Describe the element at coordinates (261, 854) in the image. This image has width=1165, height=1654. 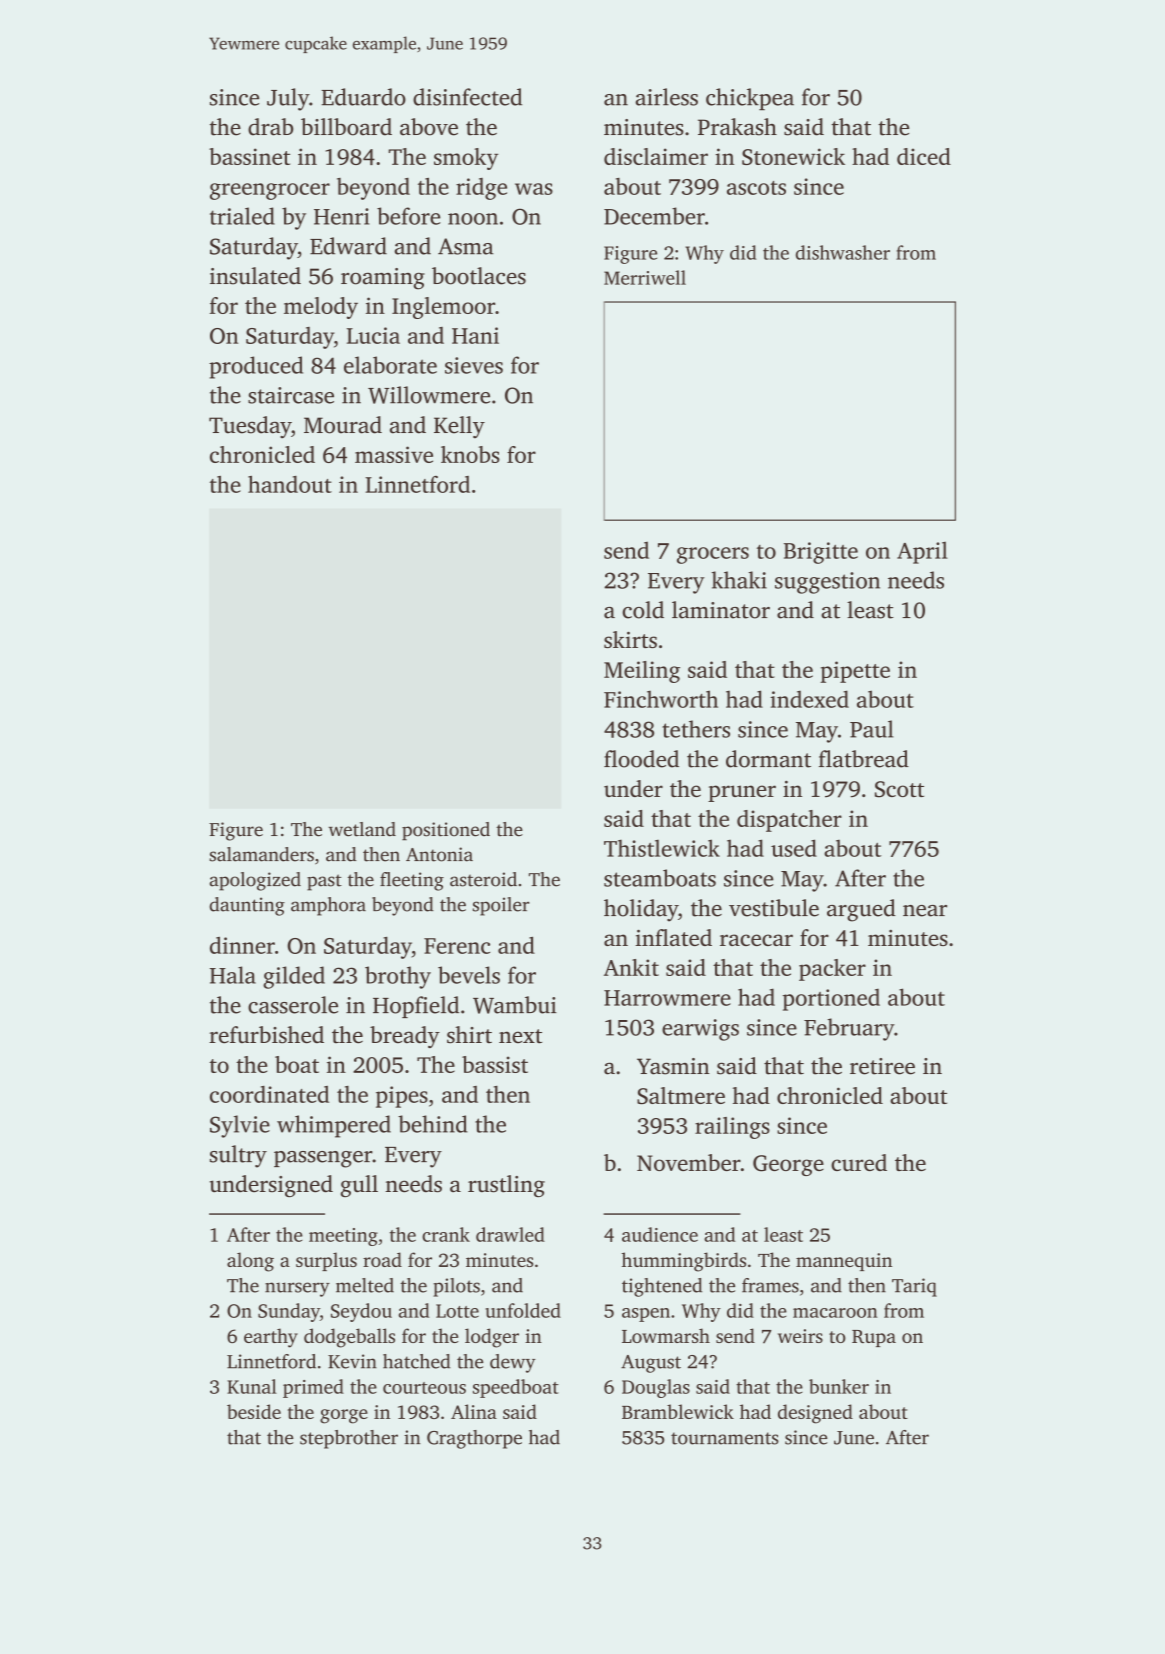
I see `salamanders` at that location.
